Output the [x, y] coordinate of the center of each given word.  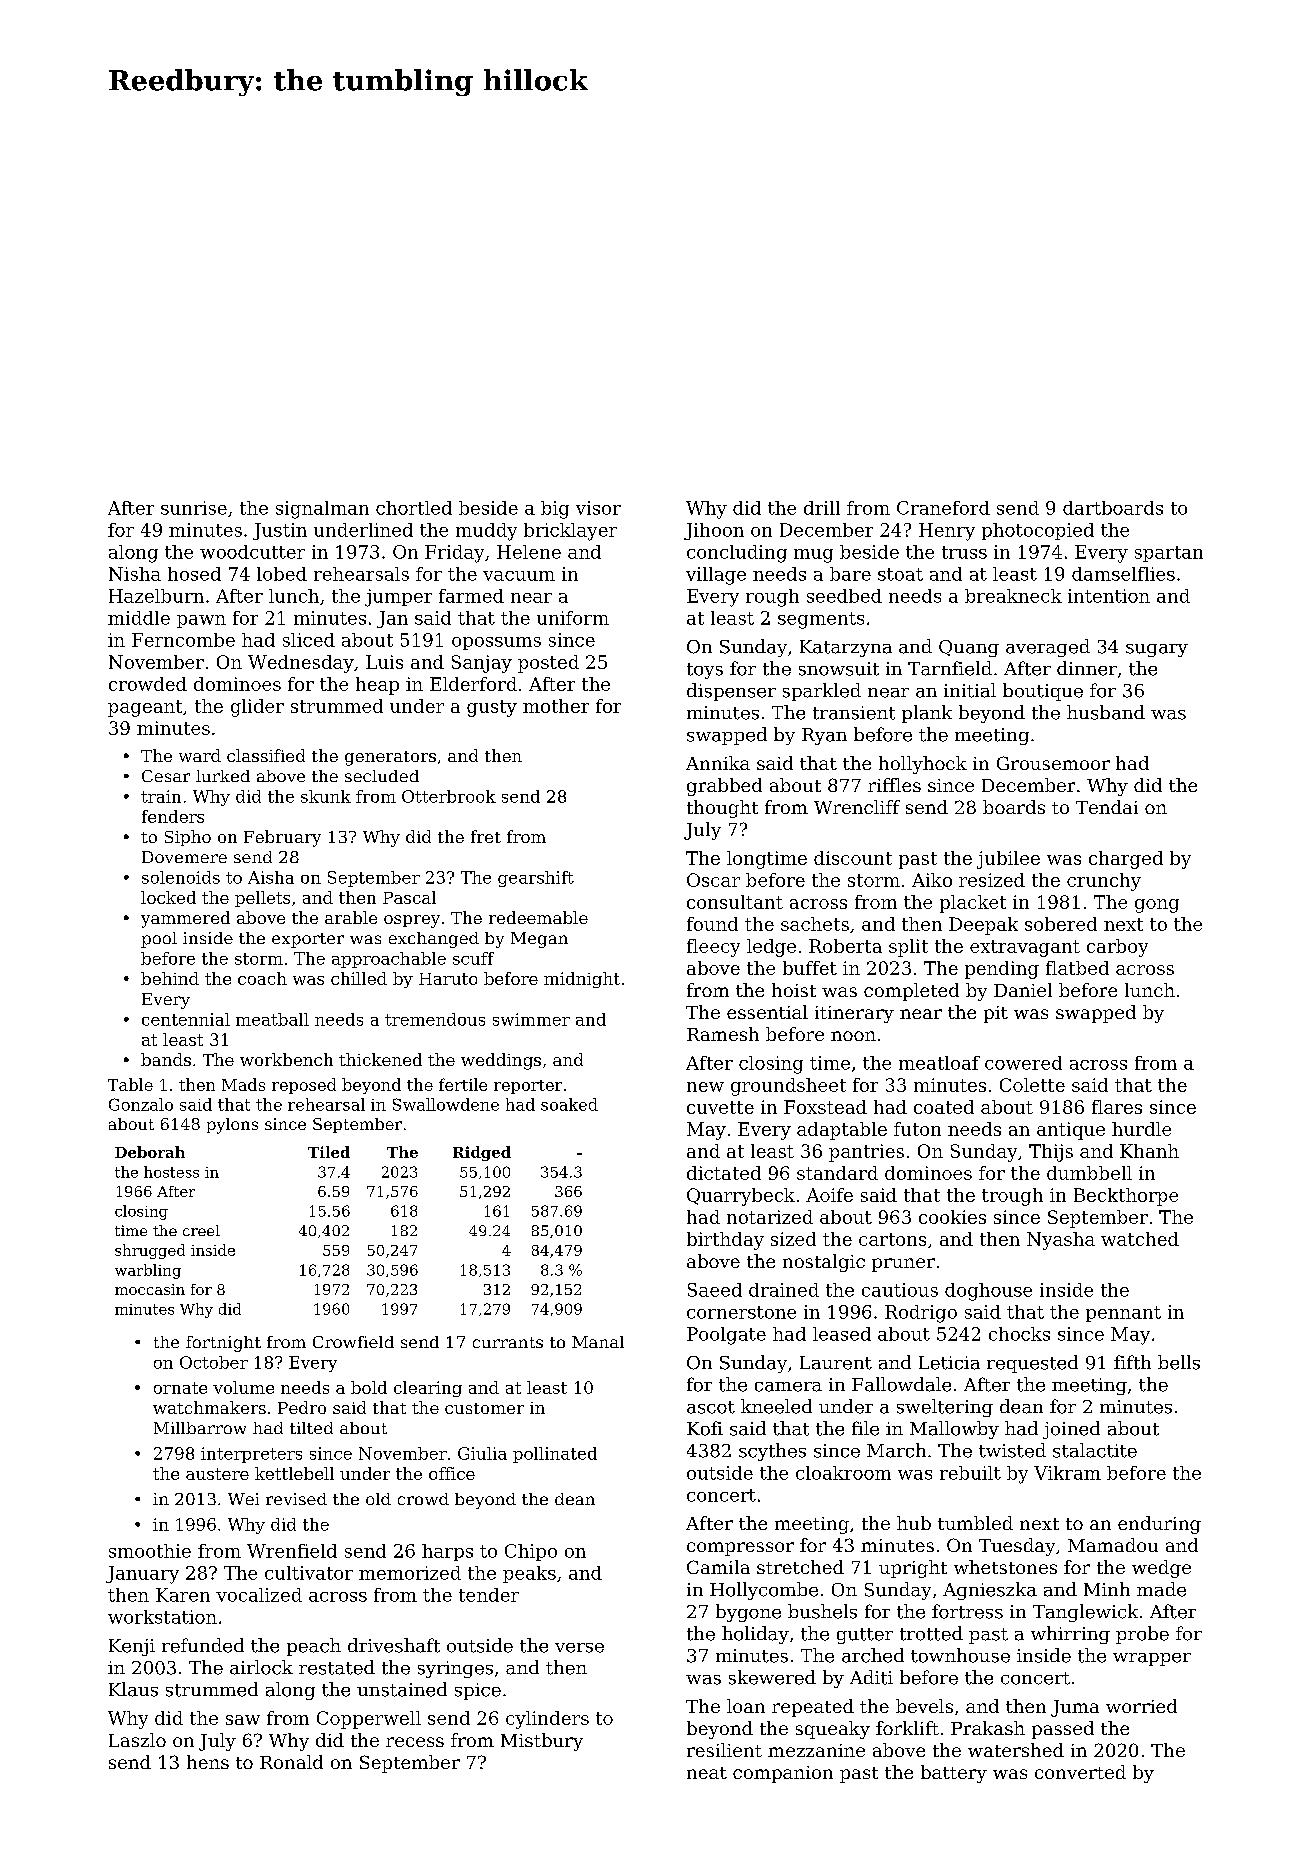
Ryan [824, 736]
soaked [569, 1104]
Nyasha [1061, 1241]
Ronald [291, 1762]
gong [1157, 906]
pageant [145, 708]
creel [201, 1230]
